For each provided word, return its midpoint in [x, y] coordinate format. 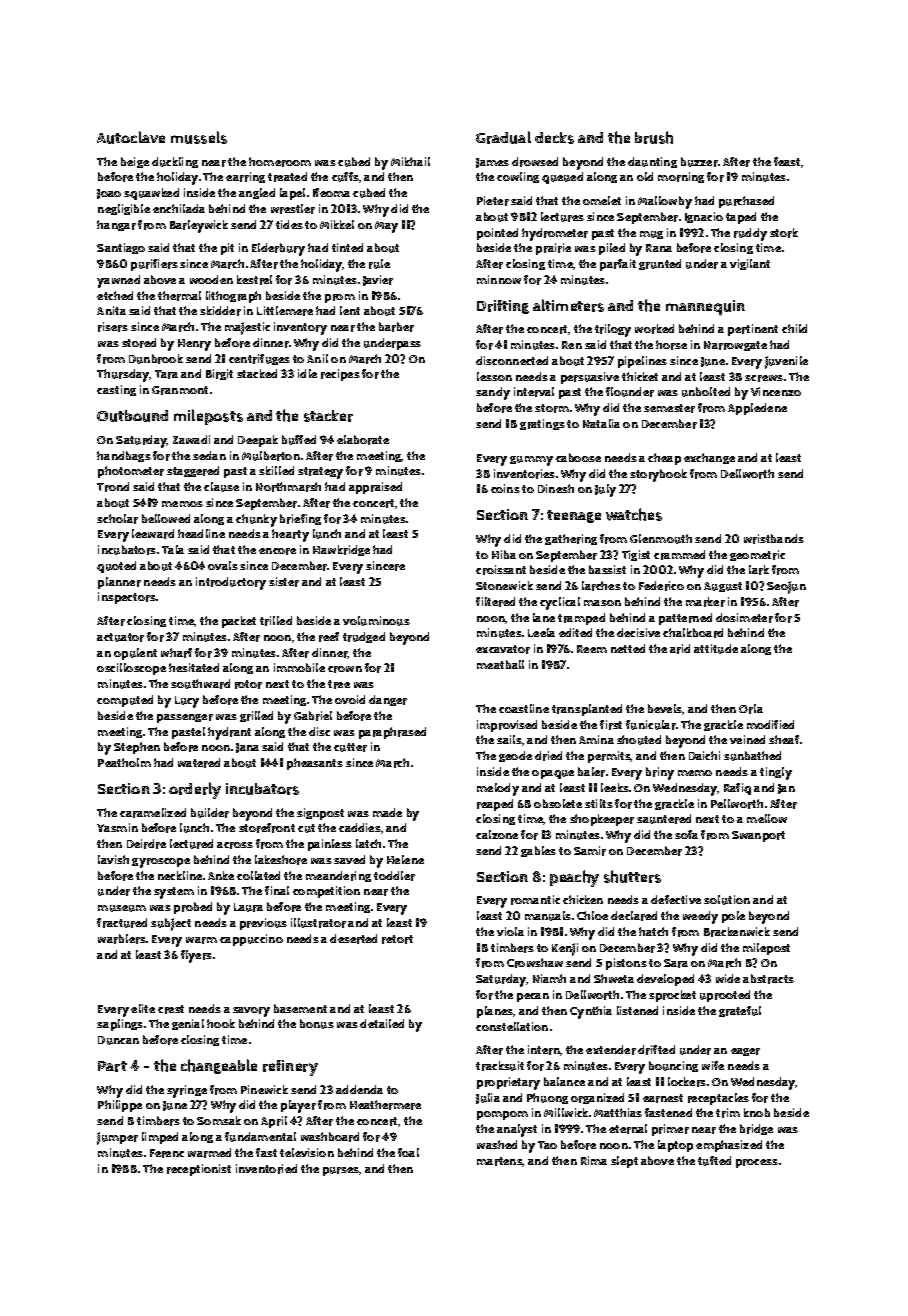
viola [510, 931]
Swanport [758, 836]
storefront [267, 828]
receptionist [199, 1170]
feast [787, 161]
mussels [199, 137]
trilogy [613, 330]
